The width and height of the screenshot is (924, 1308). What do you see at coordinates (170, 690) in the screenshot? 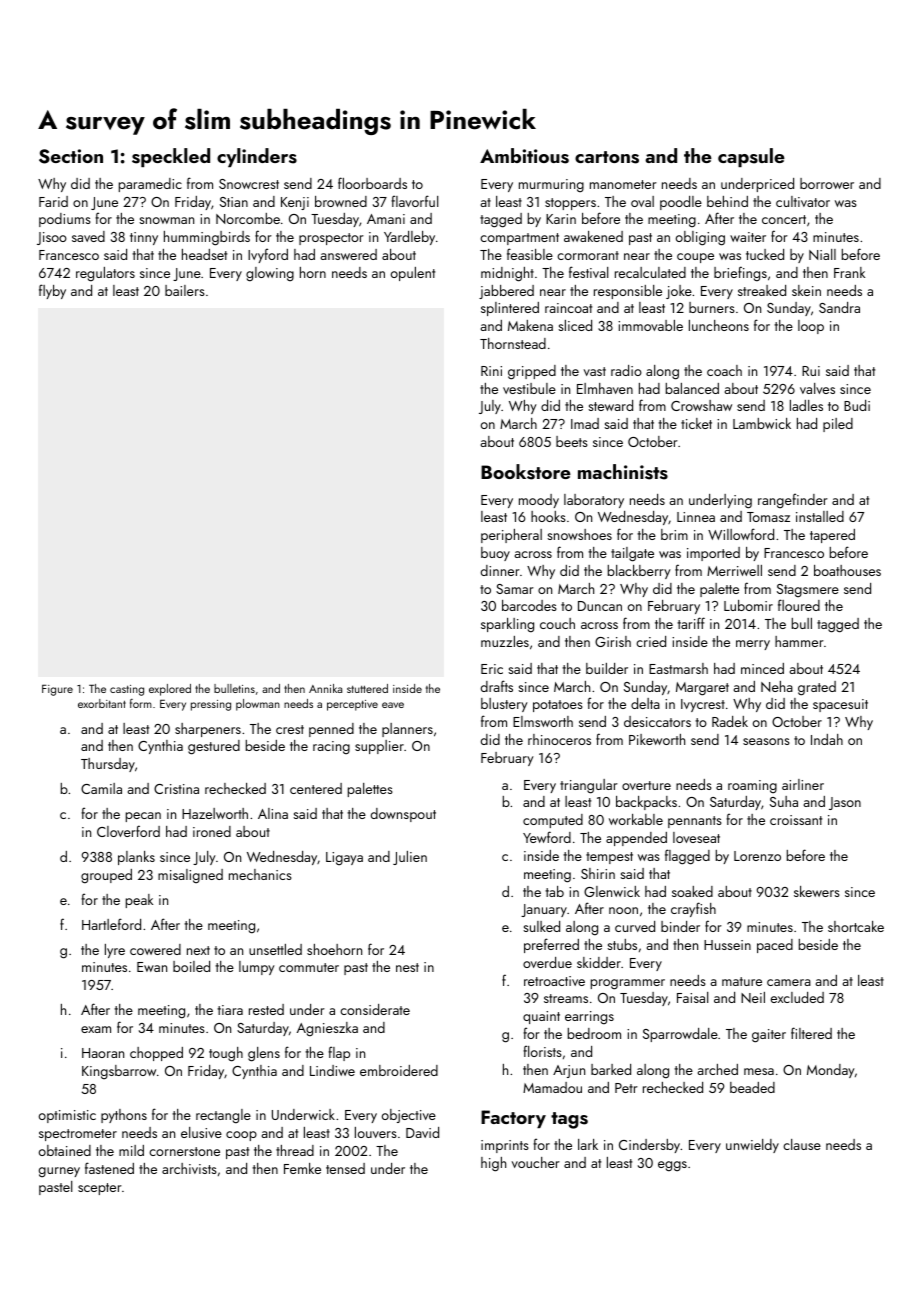
I see `explored` at bounding box center [170, 690].
